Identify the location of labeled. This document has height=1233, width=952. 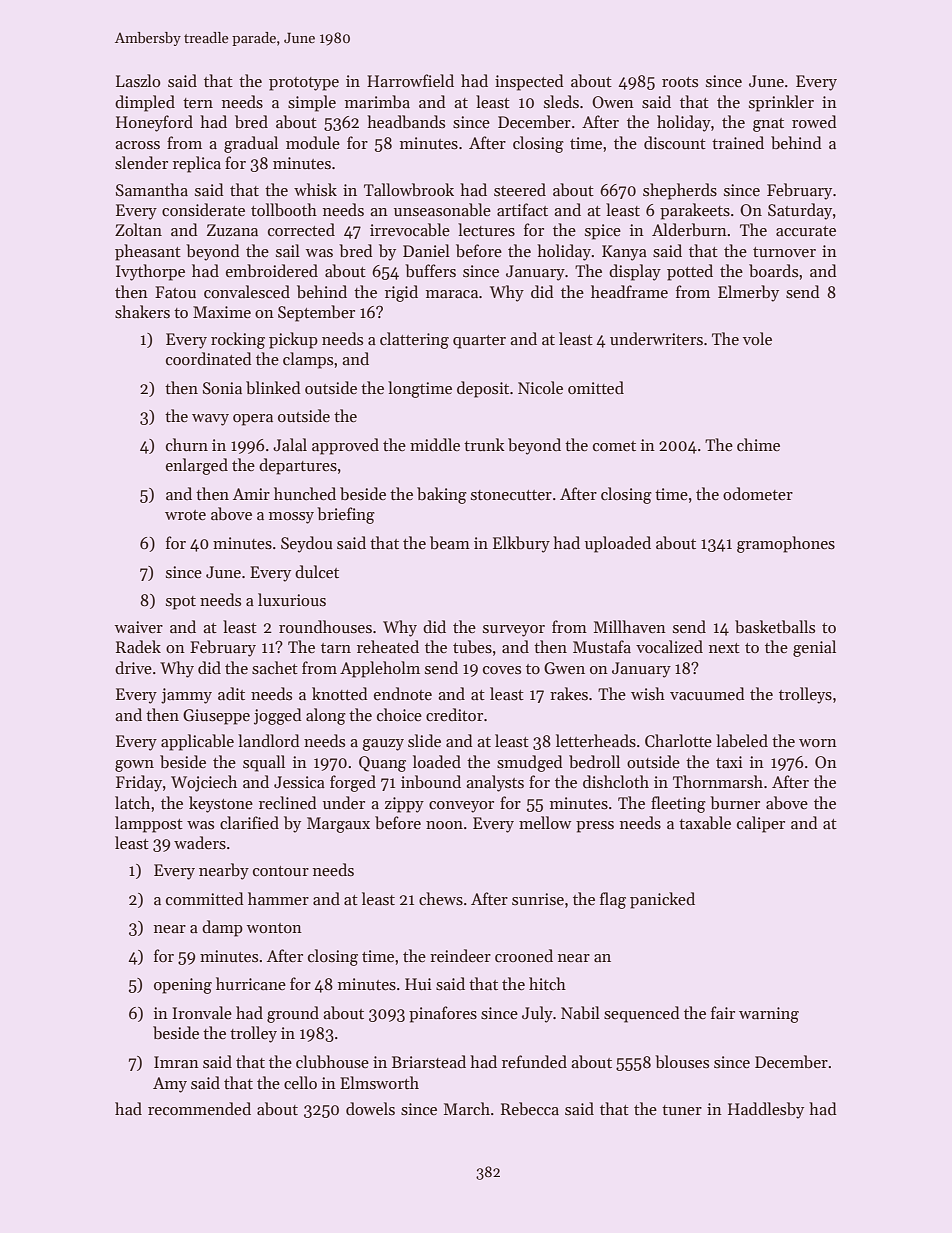
(742, 741).
